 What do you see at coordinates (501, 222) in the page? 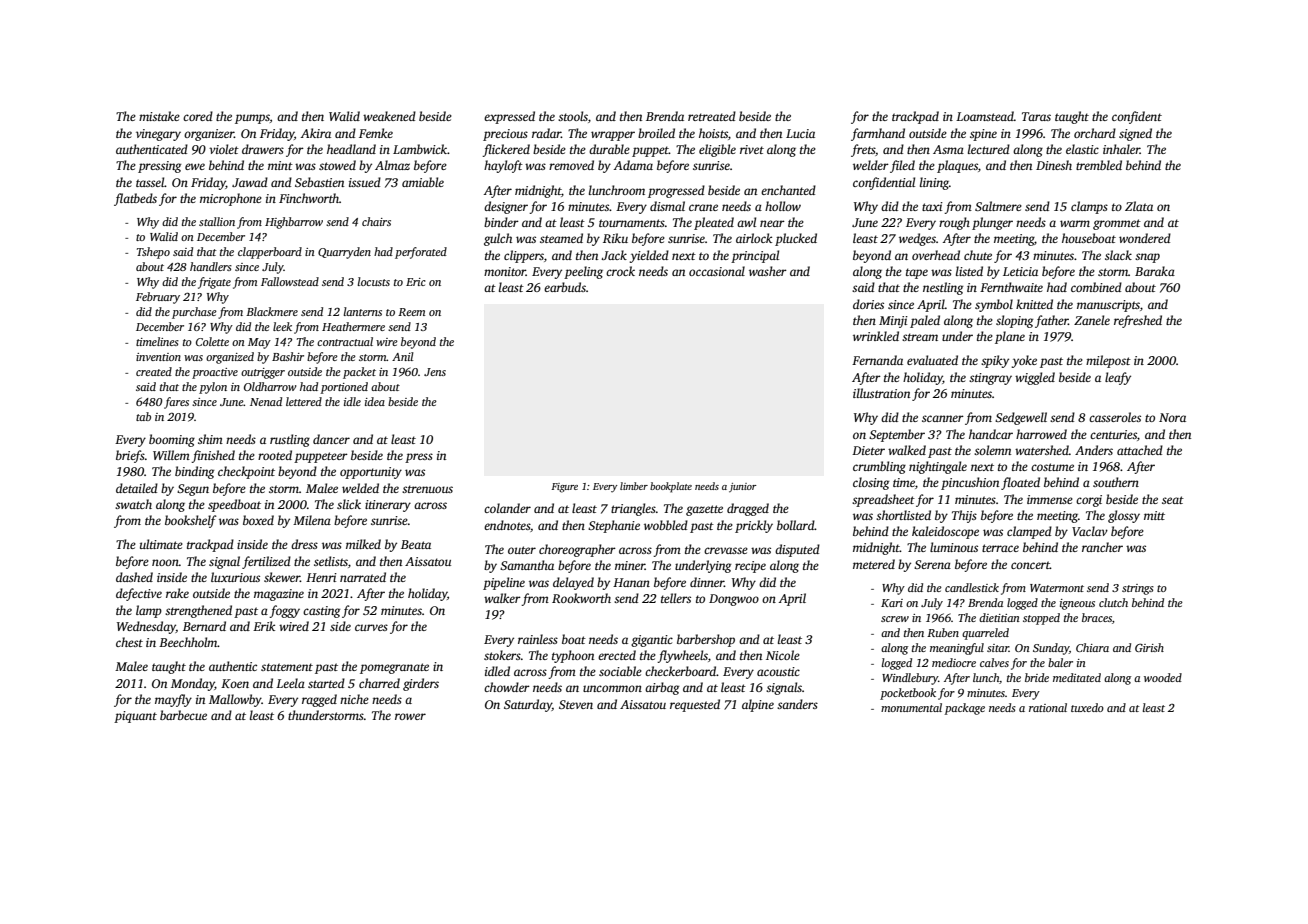
I see `binder` at bounding box center [501, 222].
